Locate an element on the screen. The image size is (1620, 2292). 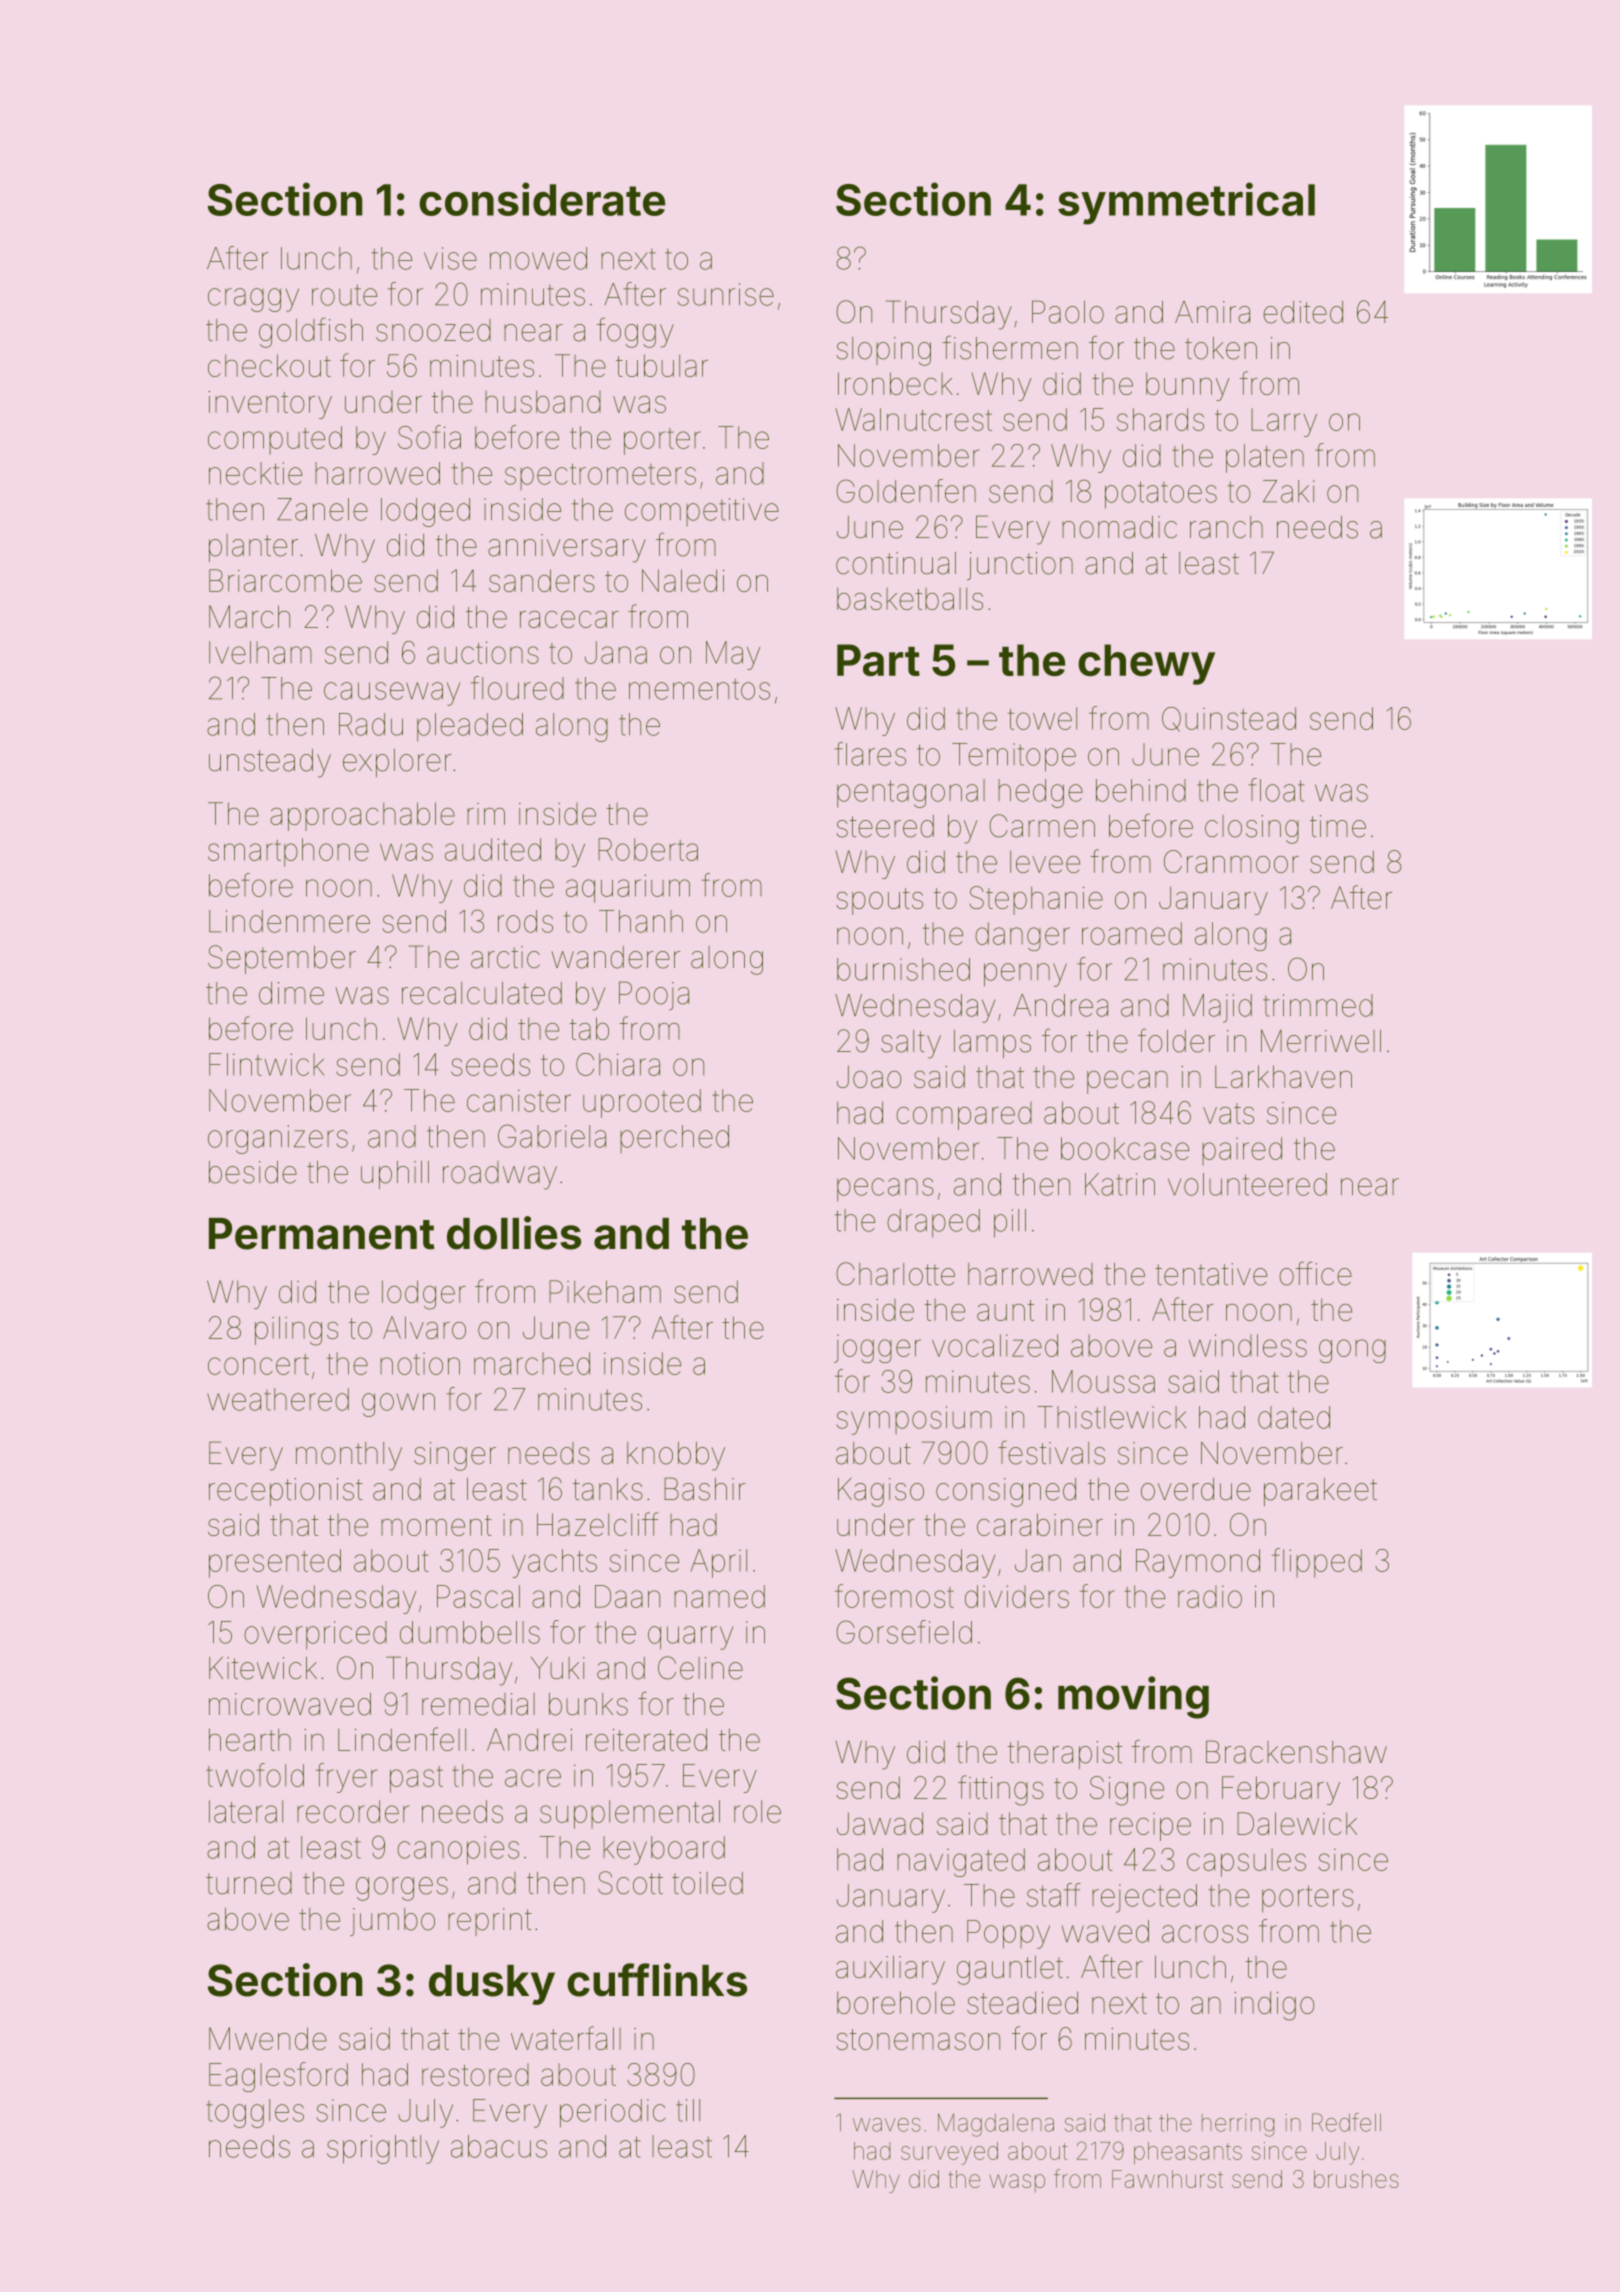
Stephanie is located at coordinates (1036, 900).
